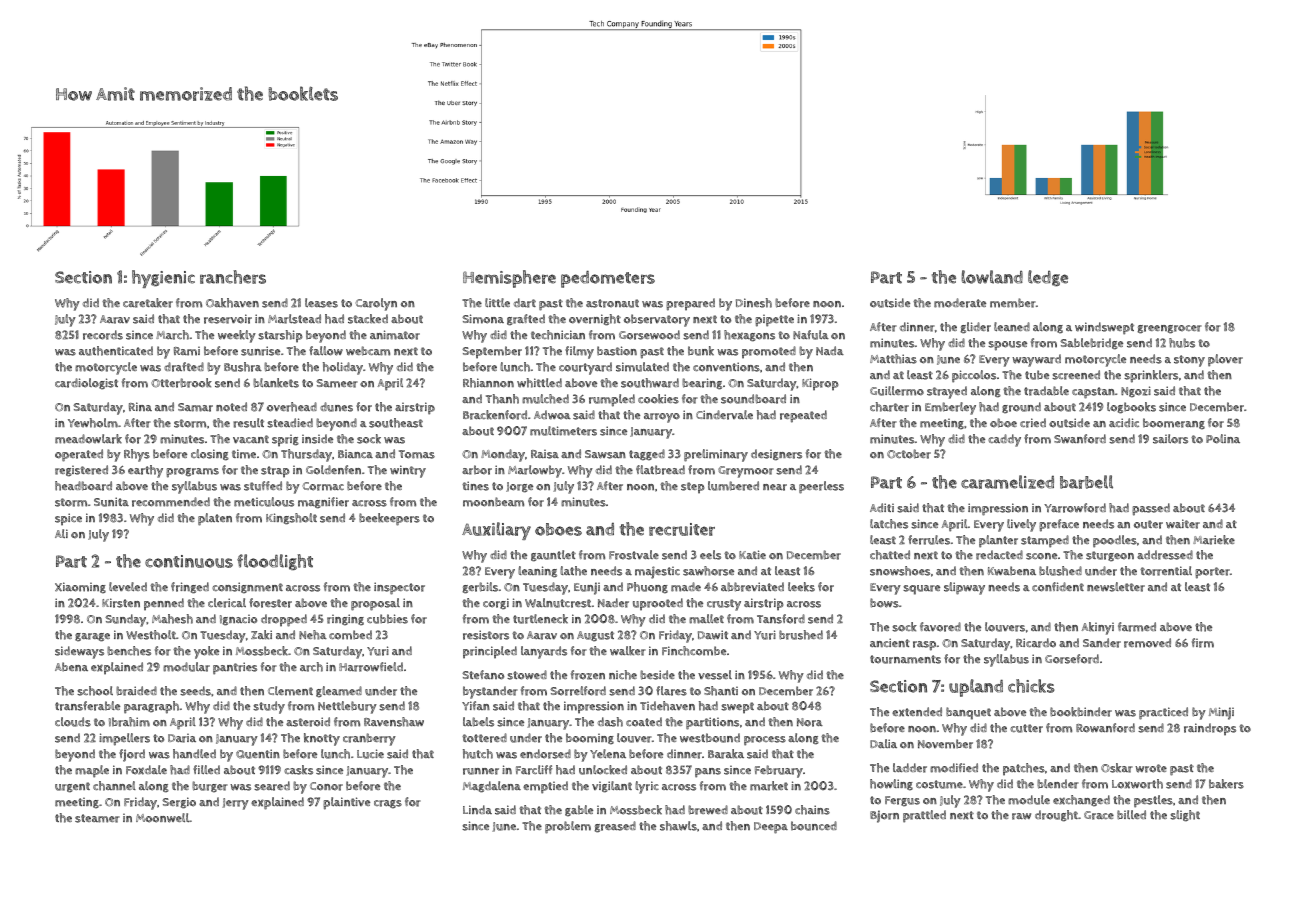 The height and width of the screenshot is (924, 1308). What do you see at coordinates (568, 827) in the screenshot?
I see `problem` at bounding box center [568, 827].
